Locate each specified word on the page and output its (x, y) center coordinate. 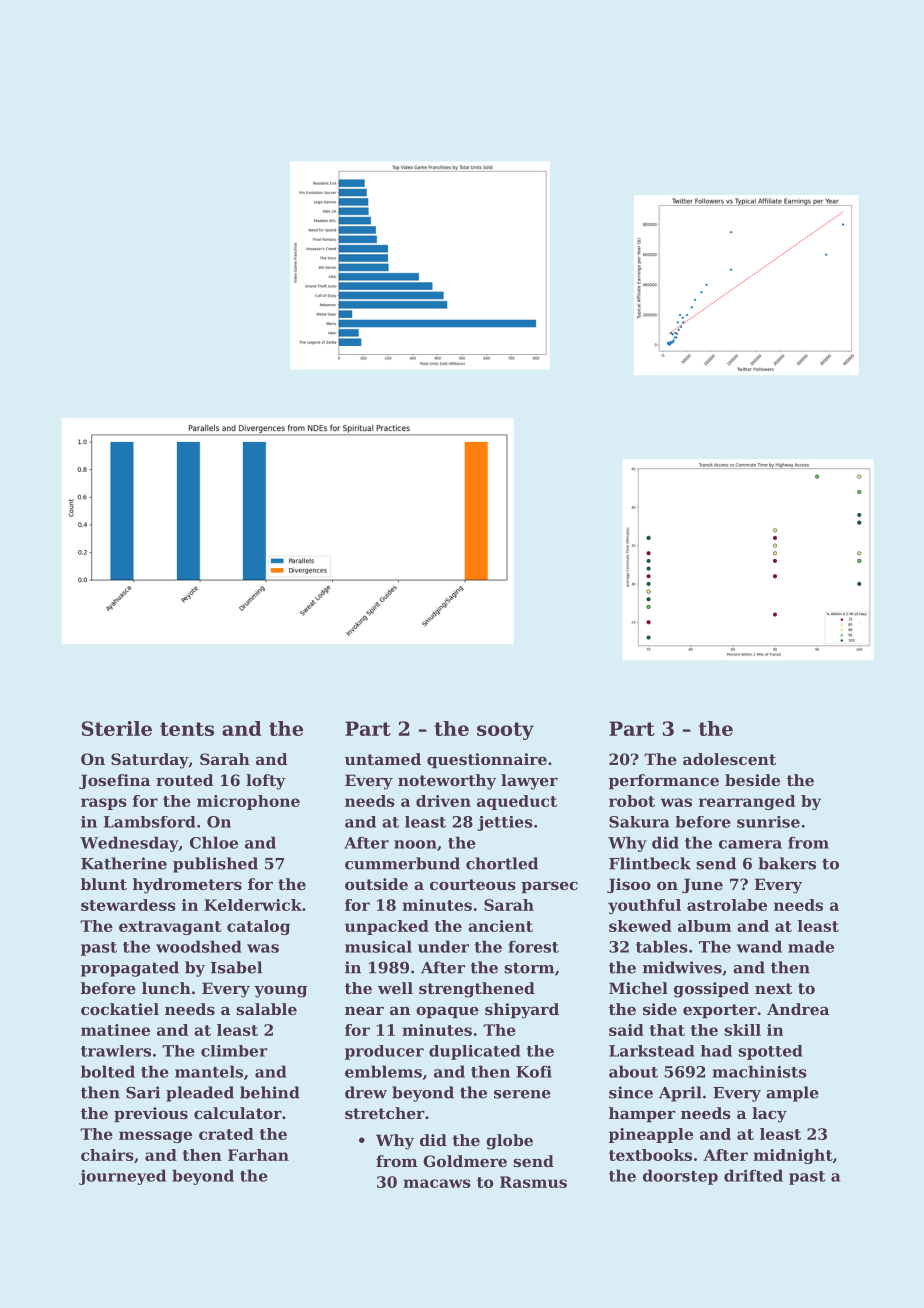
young (280, 992)
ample (792, 1094)
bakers (787, 863)
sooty (505, 731)
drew (366, 1092)
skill (742, 1030)
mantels (209, 1071)
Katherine (124, 863)
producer (384, 1052)
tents (187, 729)
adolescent (729, 759)
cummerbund (402, 863)
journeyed (122, 1177)
